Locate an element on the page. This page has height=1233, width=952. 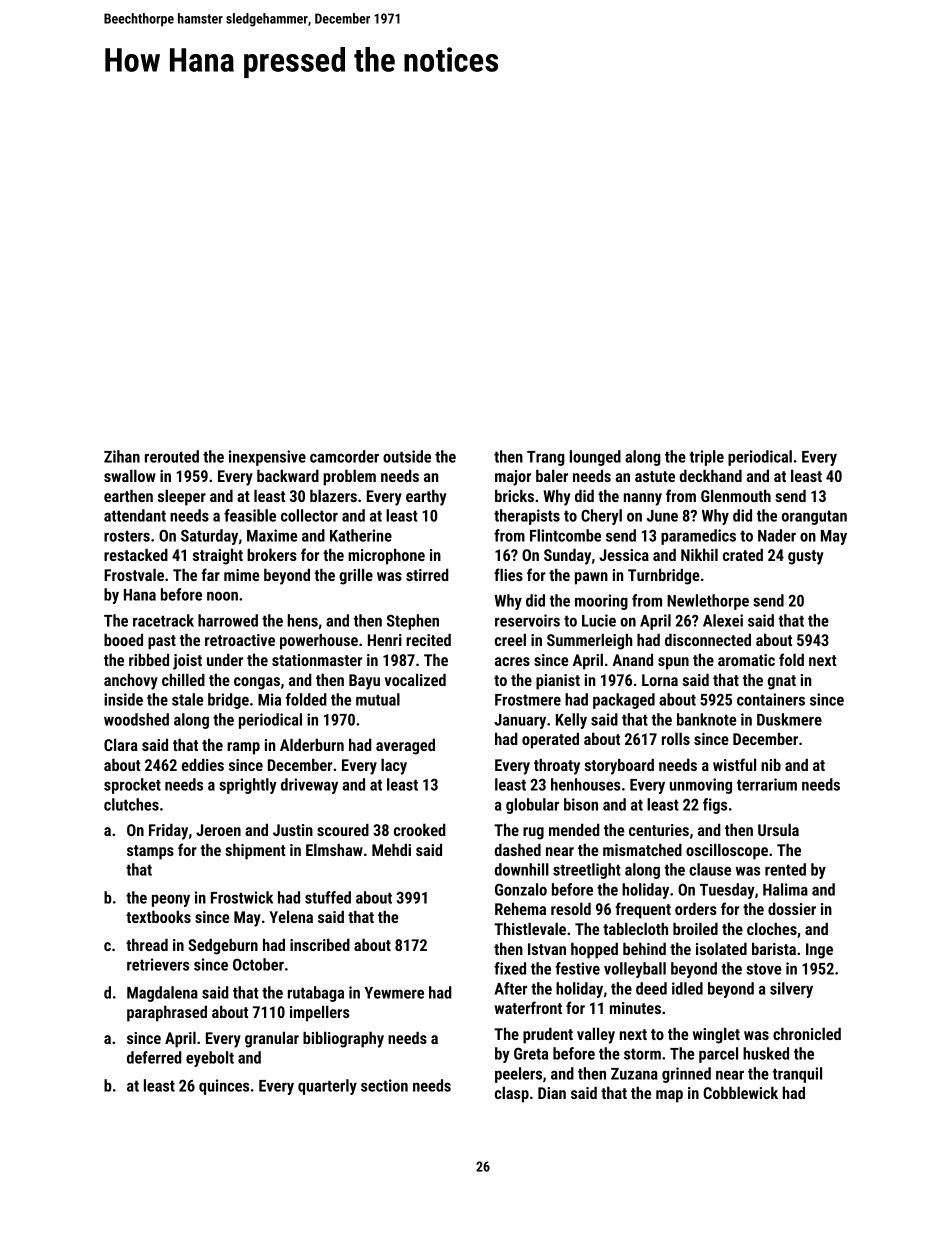
Ursula is located at coordinates (778, 829).
